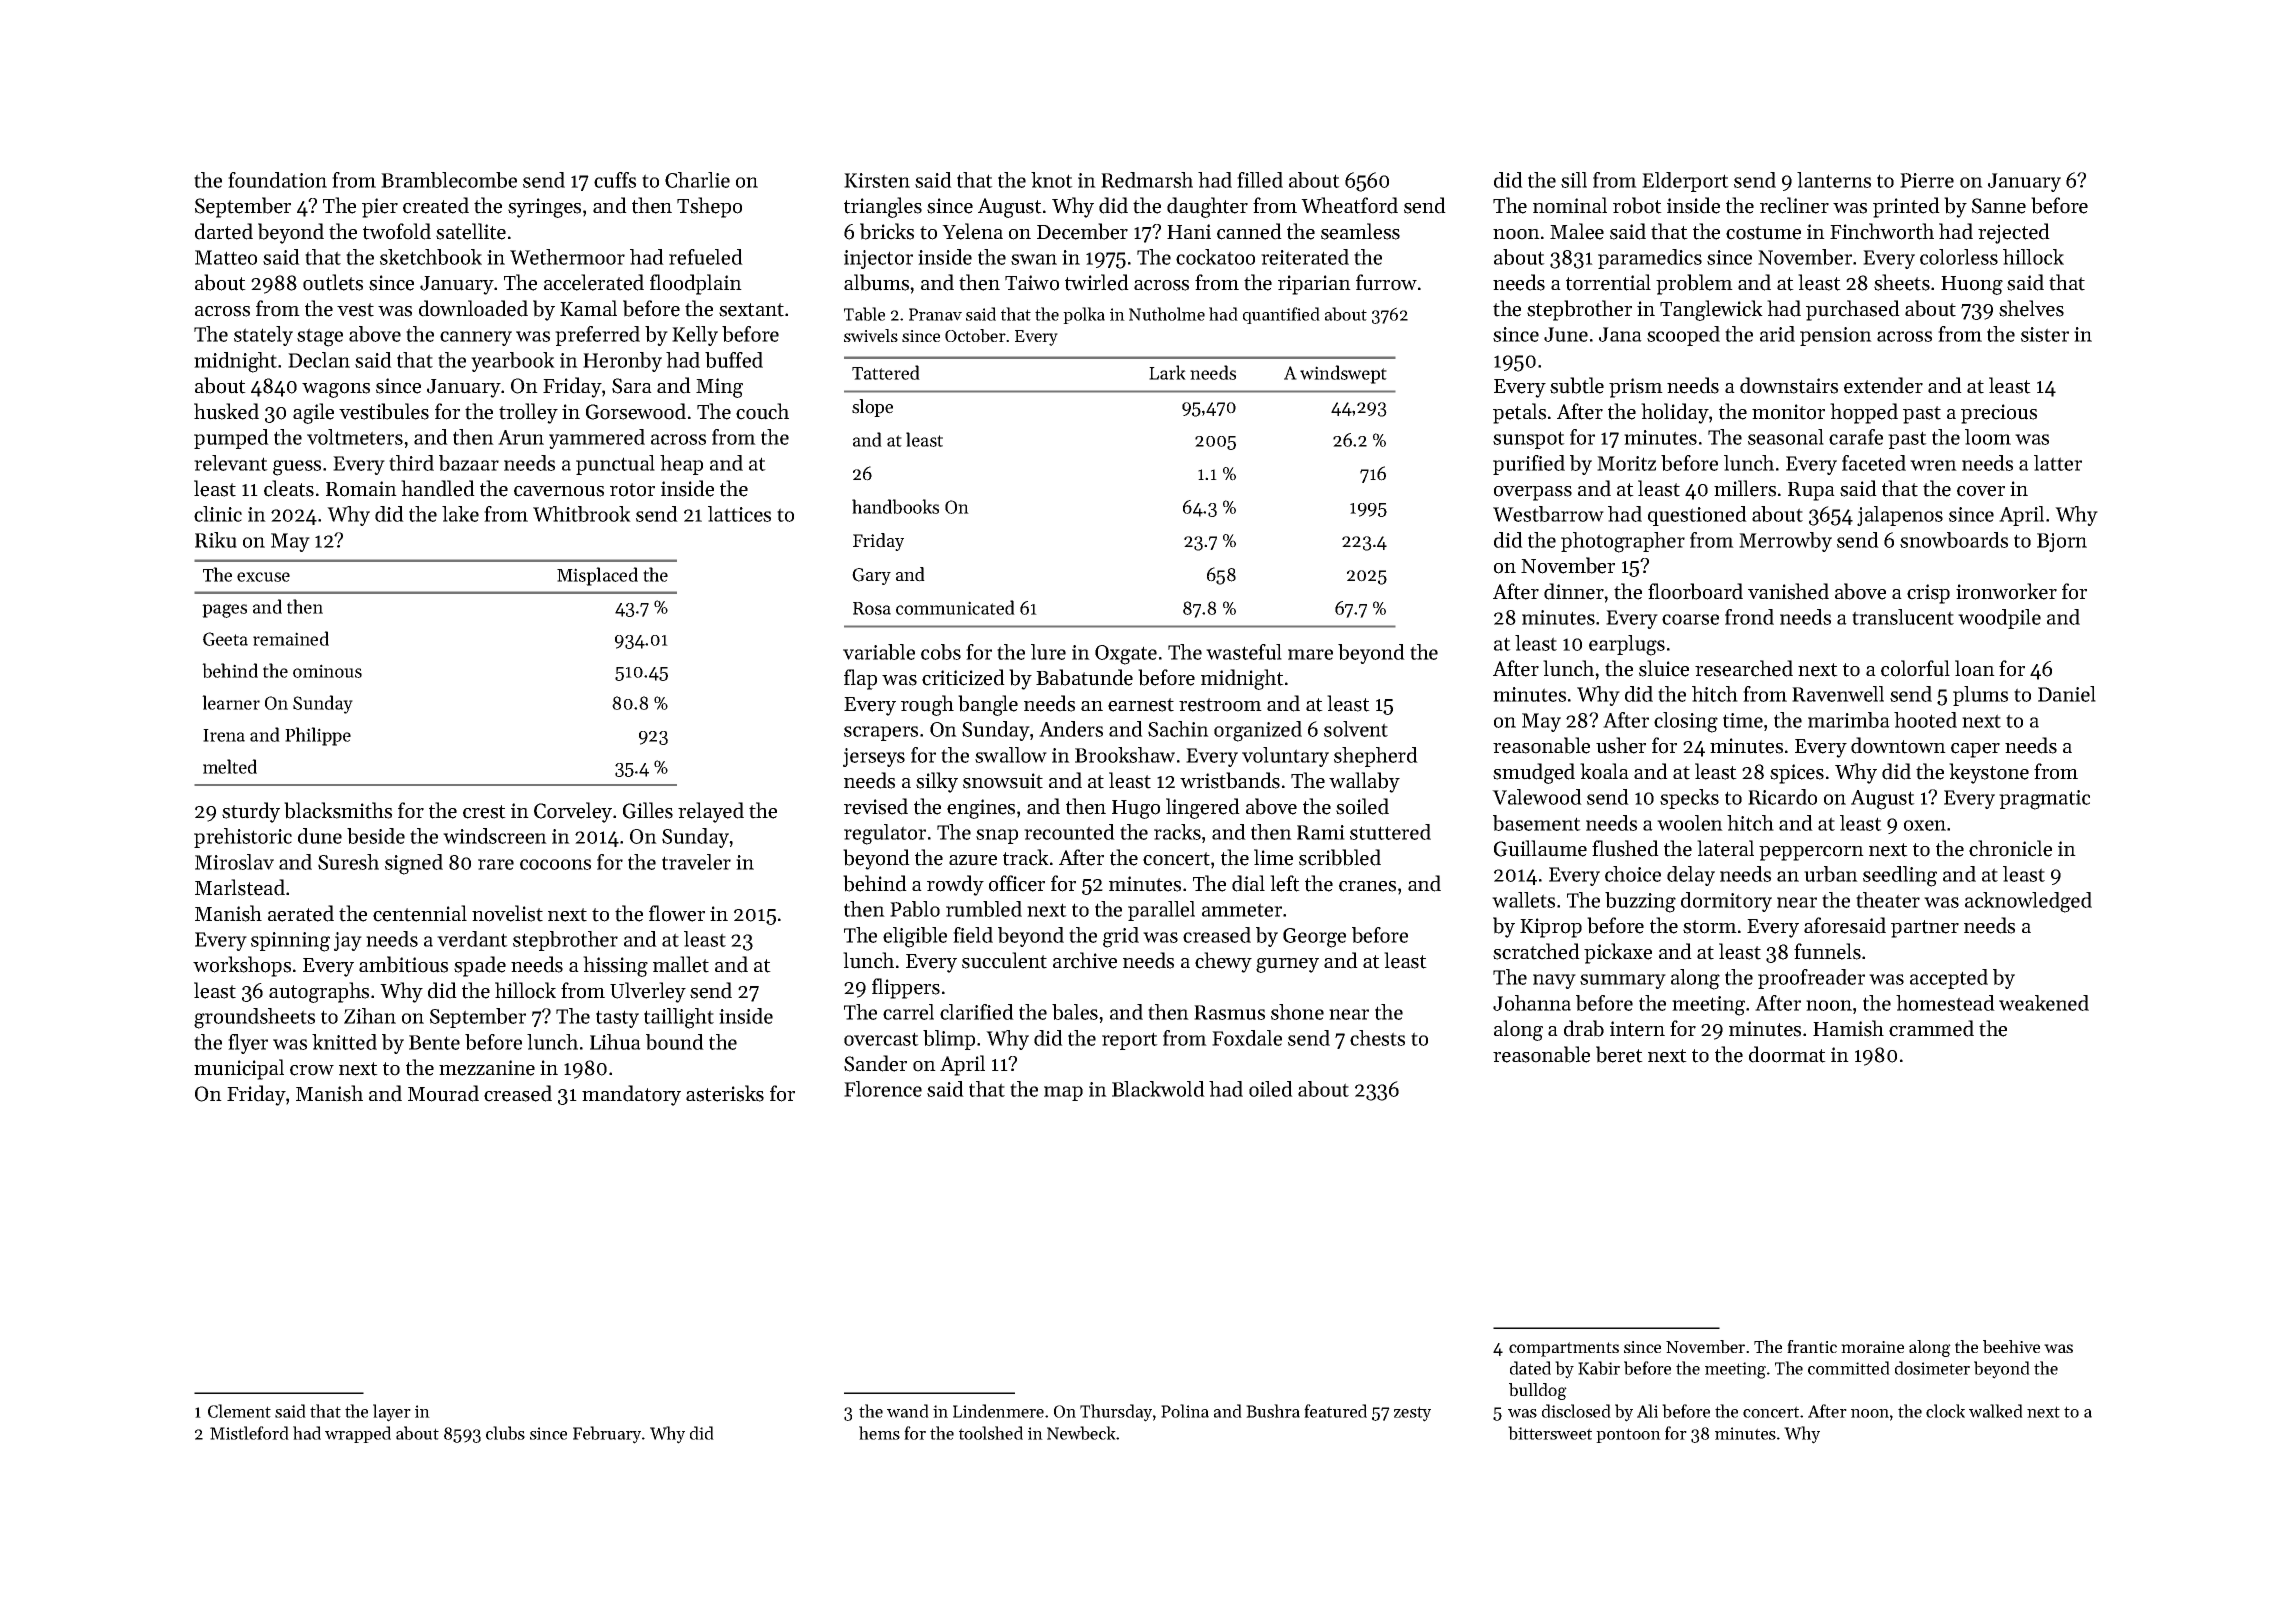  I want to click on colorful, so click(1915, 668).
